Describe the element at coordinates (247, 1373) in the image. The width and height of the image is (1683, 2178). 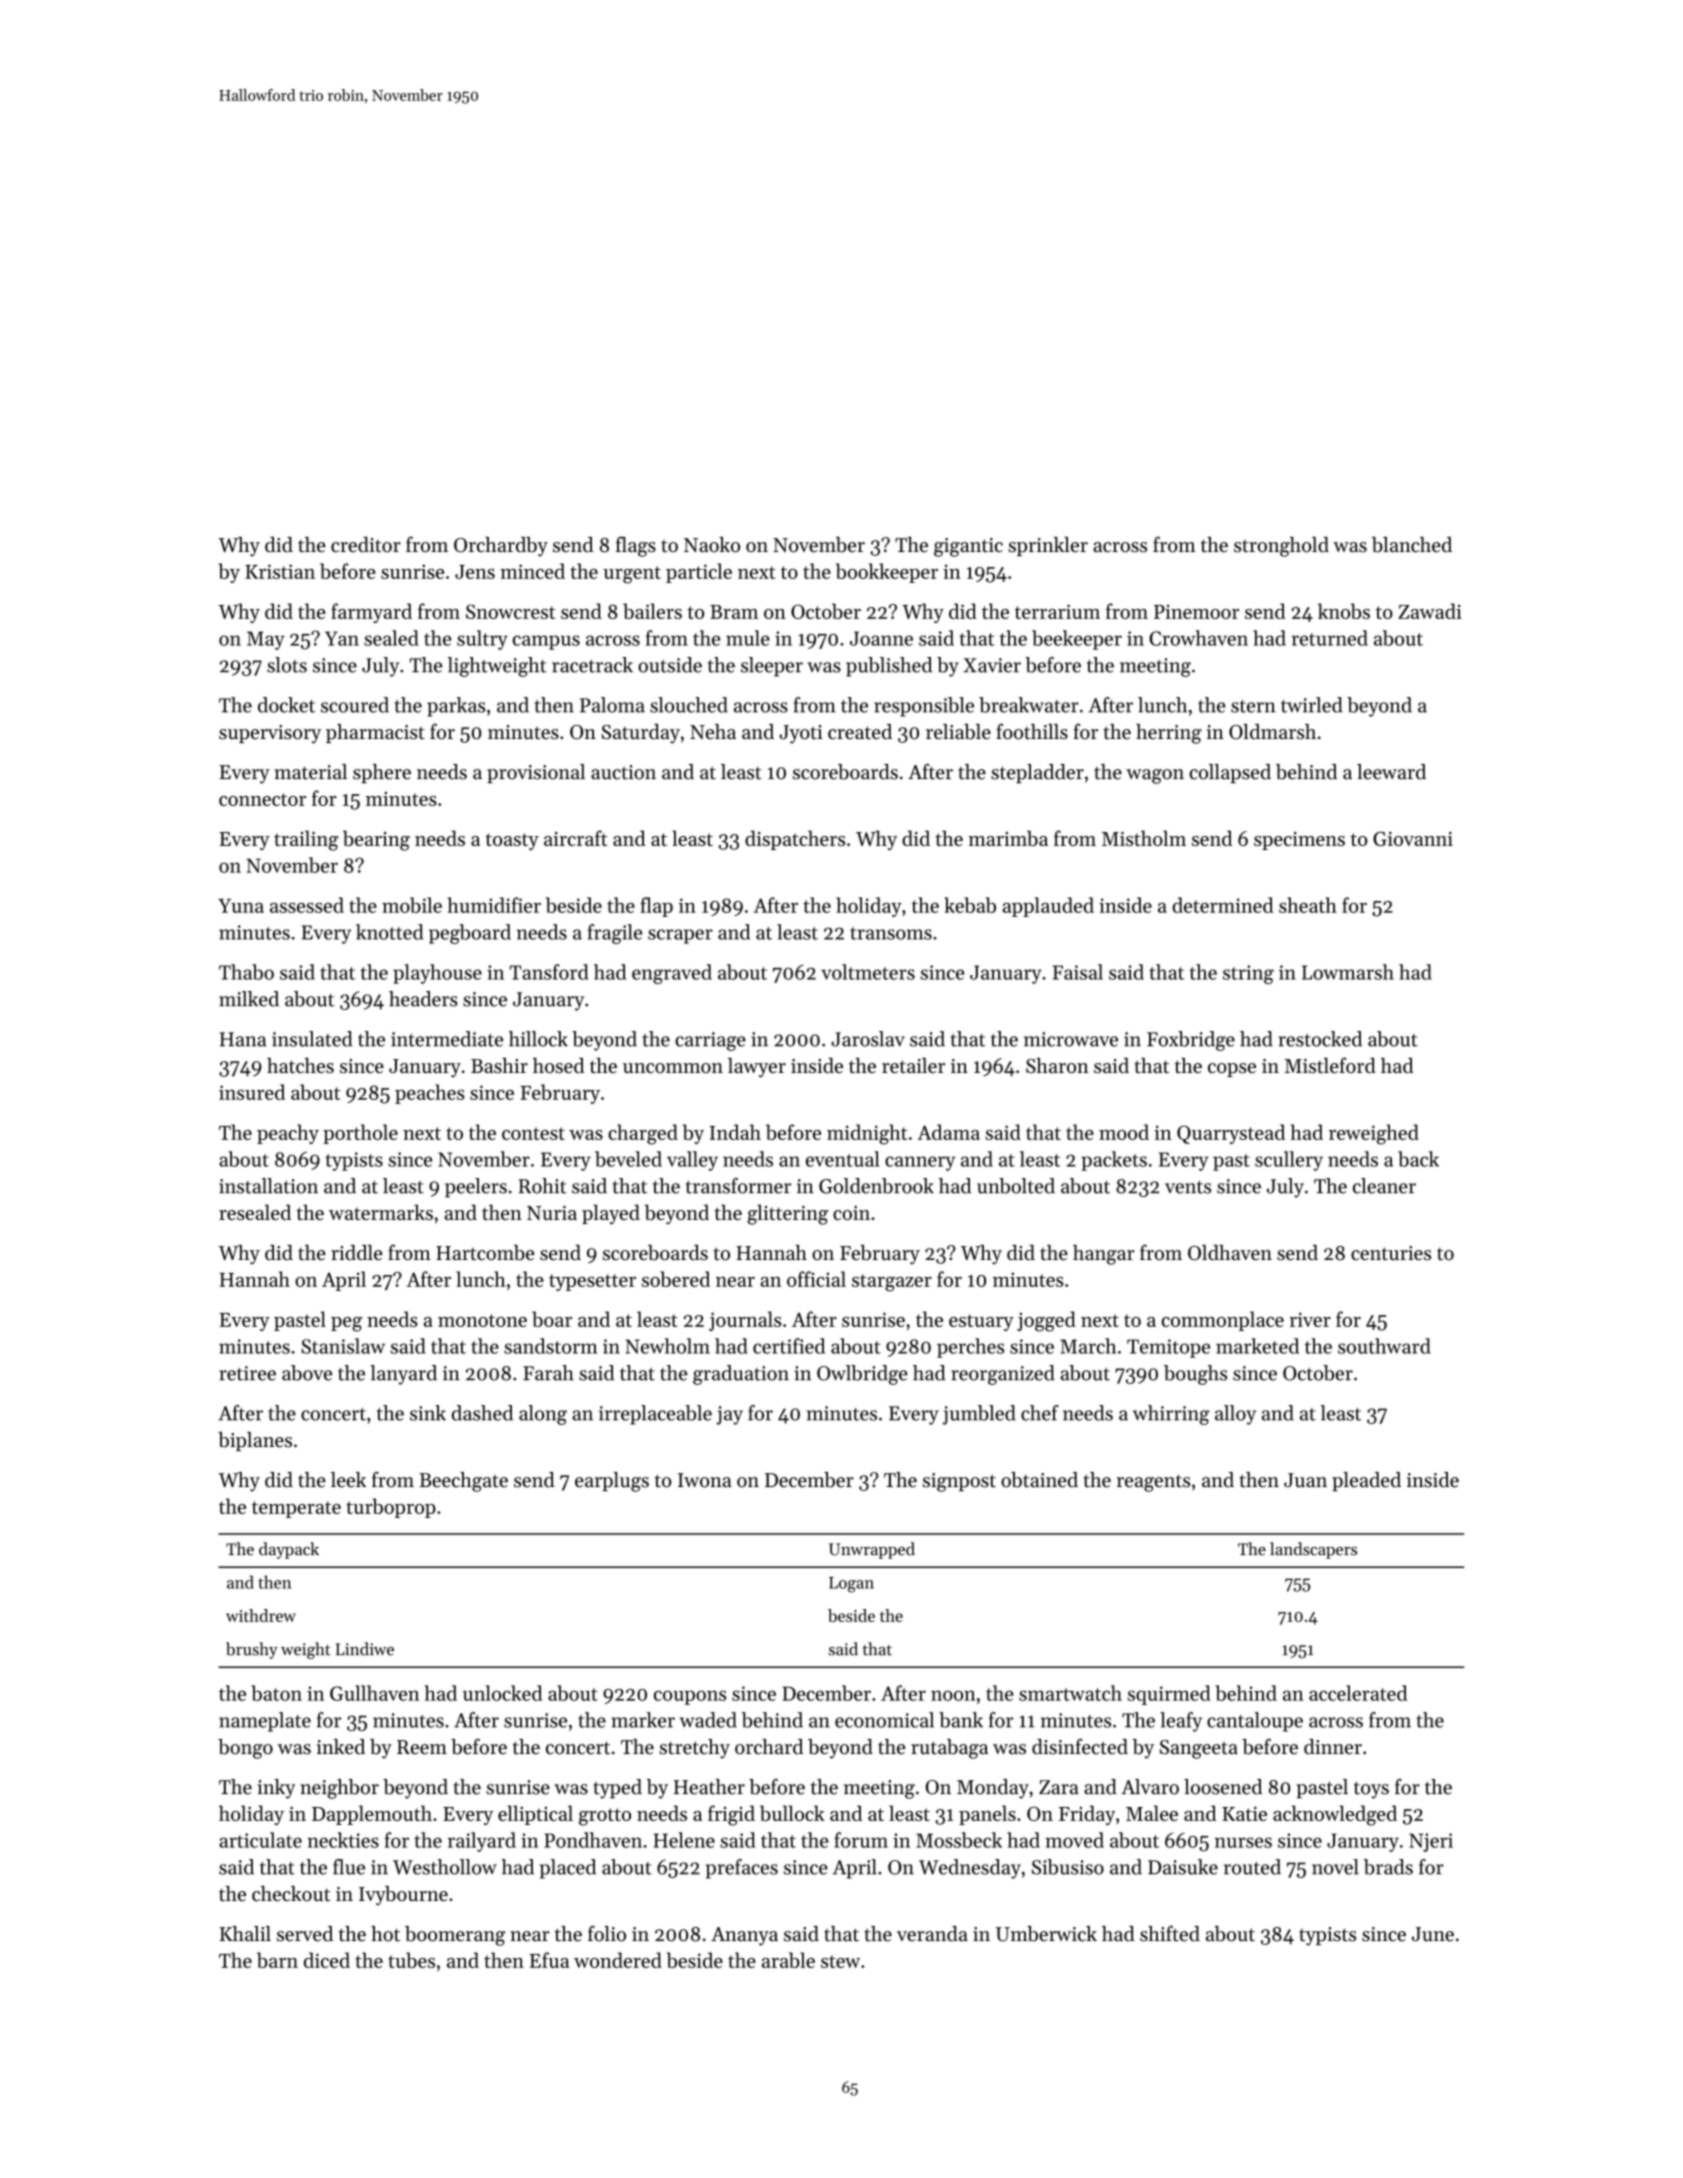
I see `retiree` at that location.
